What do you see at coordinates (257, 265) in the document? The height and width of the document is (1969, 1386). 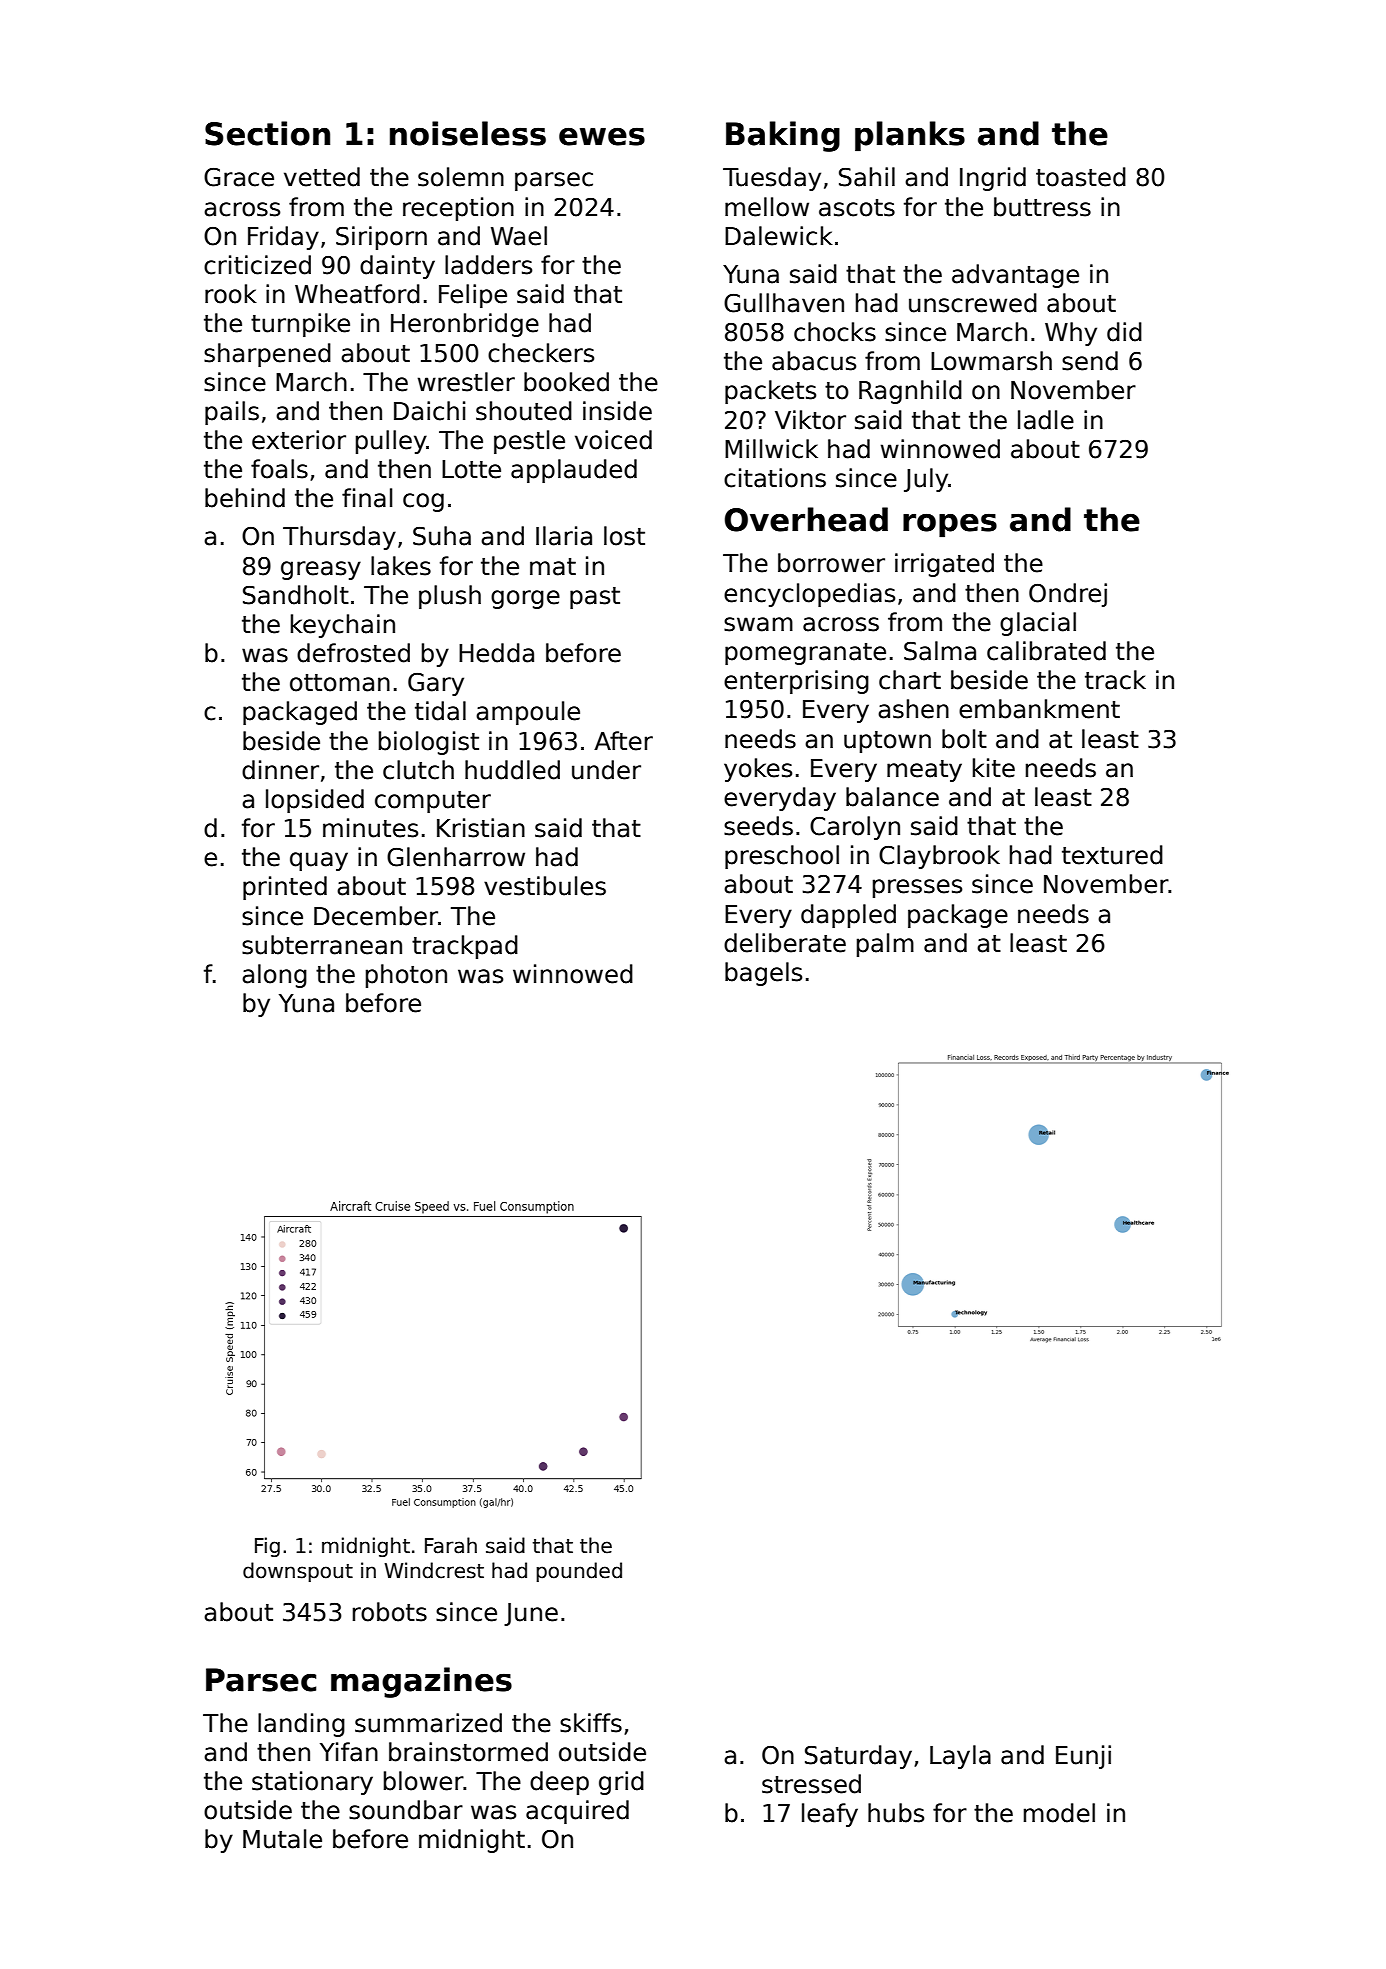 I see `criticized` at bounding box center [257, 265].
